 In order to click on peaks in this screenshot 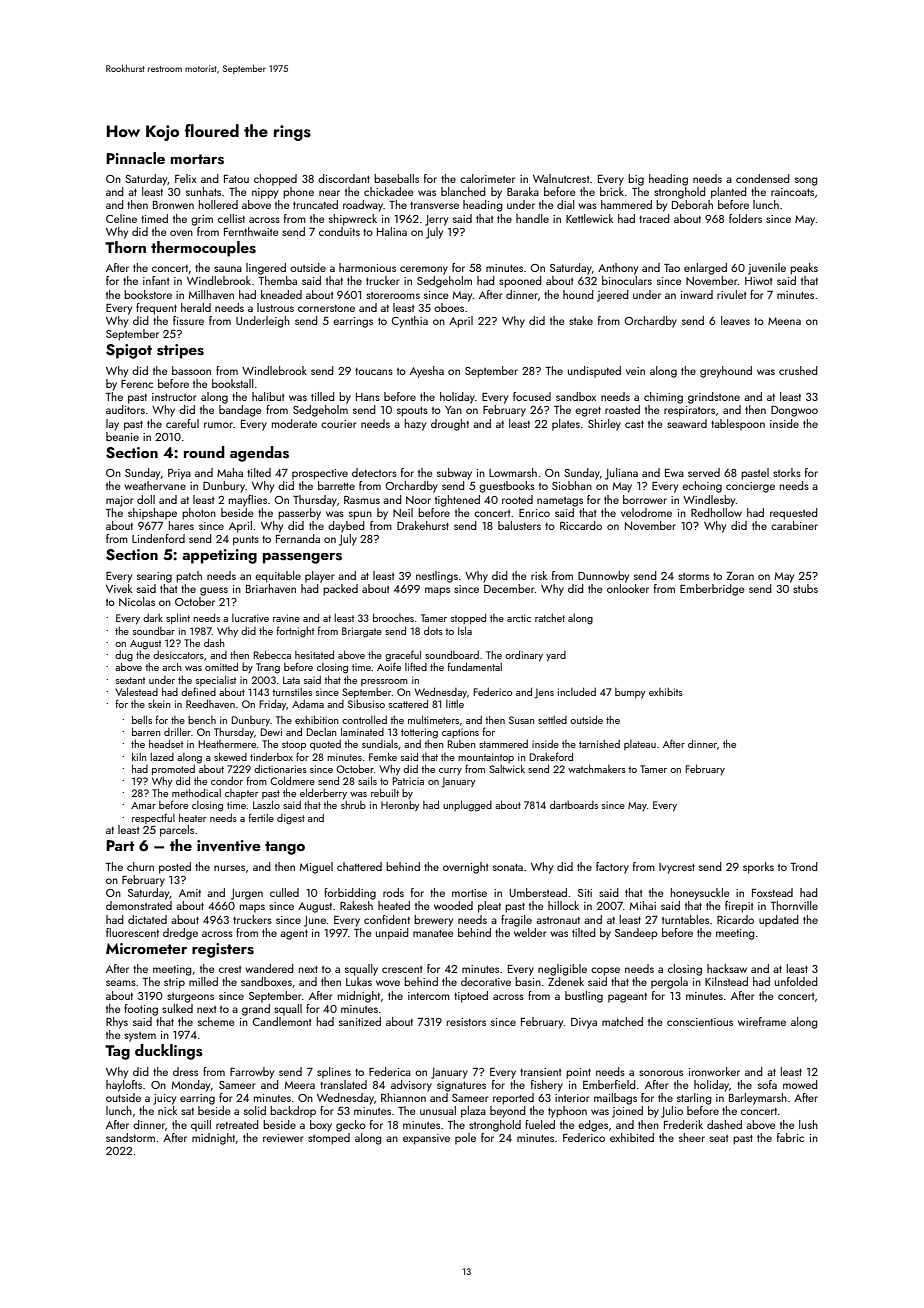, I will do `click(804, 269)`.
